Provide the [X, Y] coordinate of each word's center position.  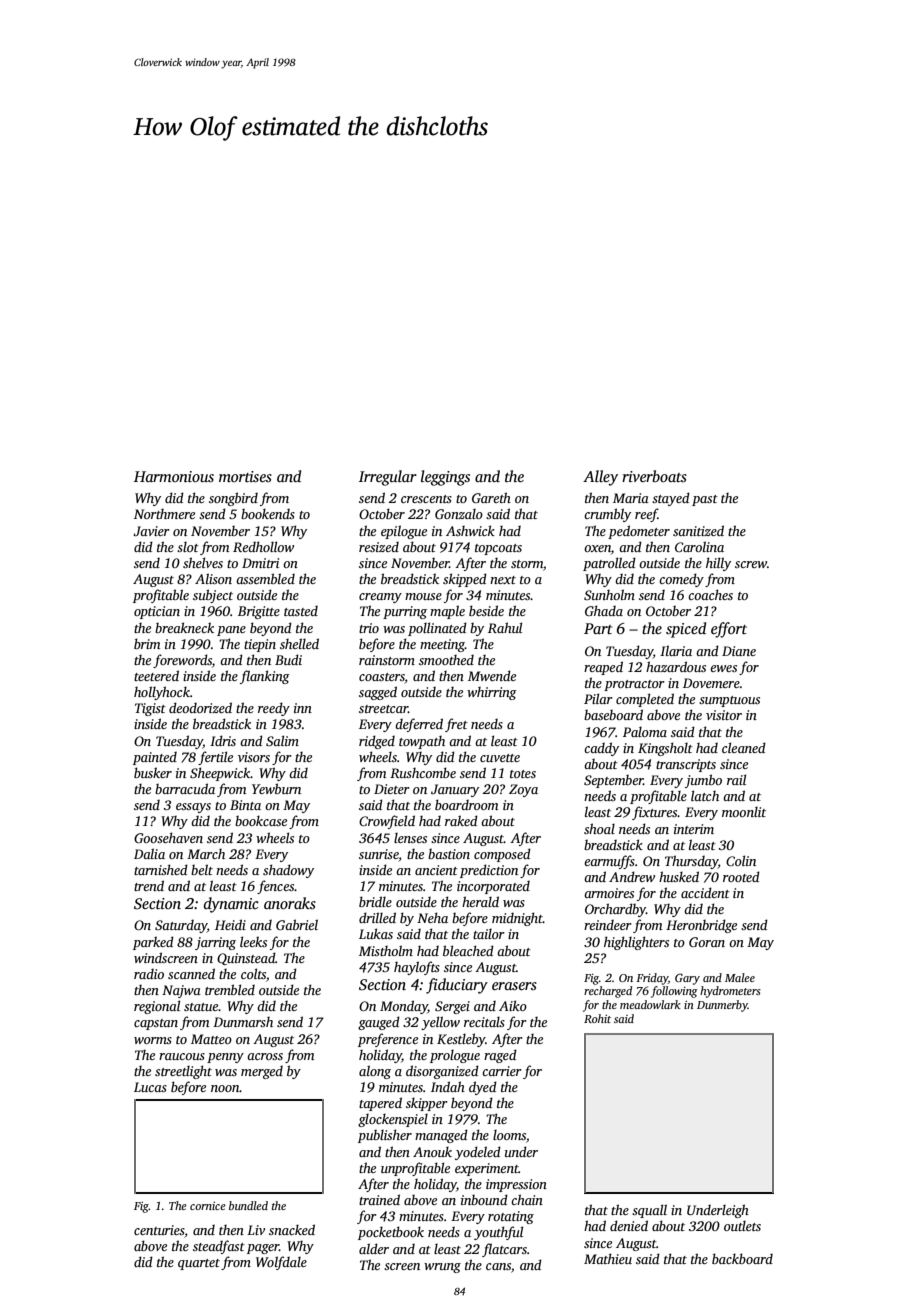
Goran [707, 942]
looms [509, 1135]
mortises [245, 476]
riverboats [654, 476]
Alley [600, 478]
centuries [159, 1231]
